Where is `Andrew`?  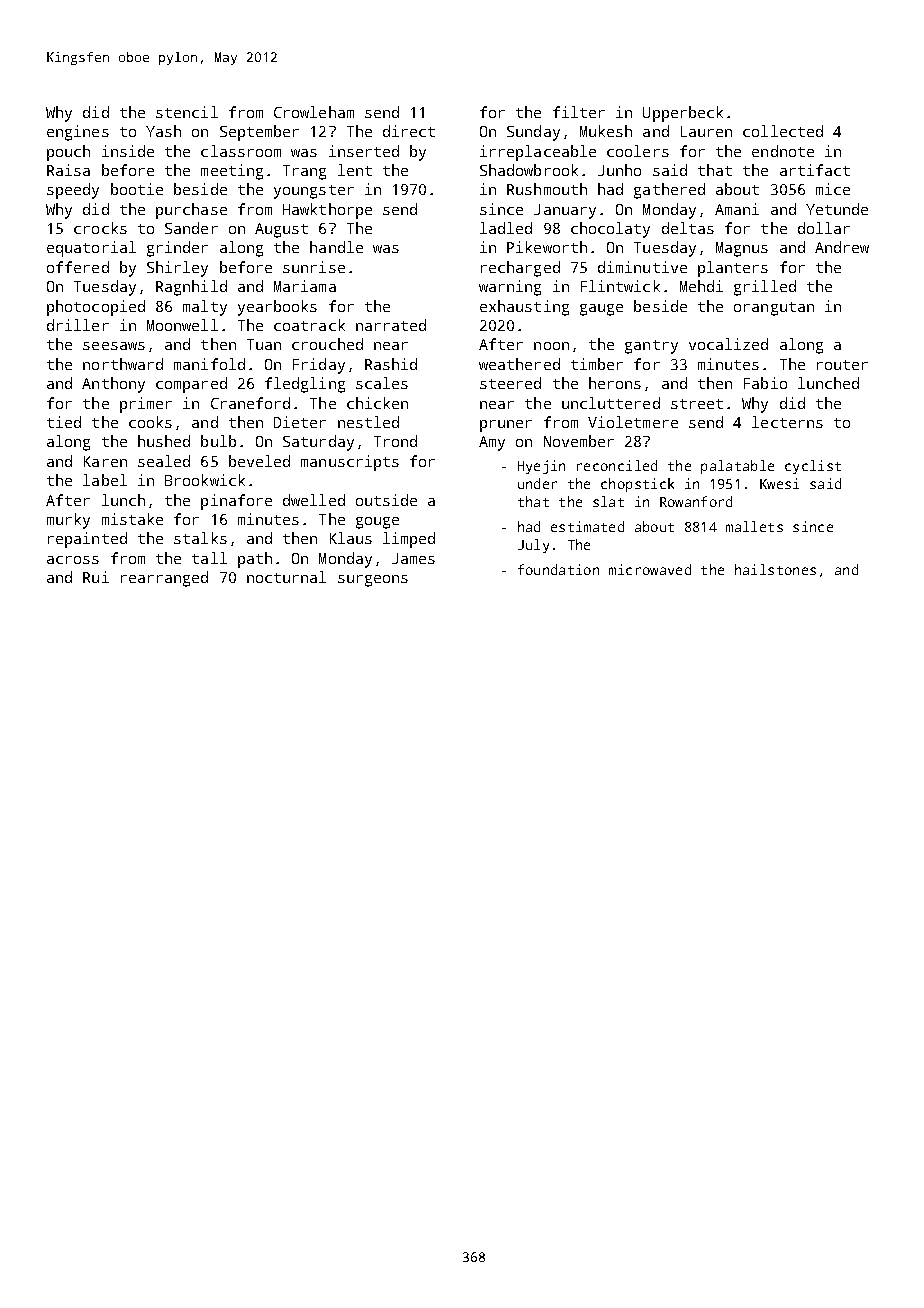
Andrew is located at coordinates (842, 247).
